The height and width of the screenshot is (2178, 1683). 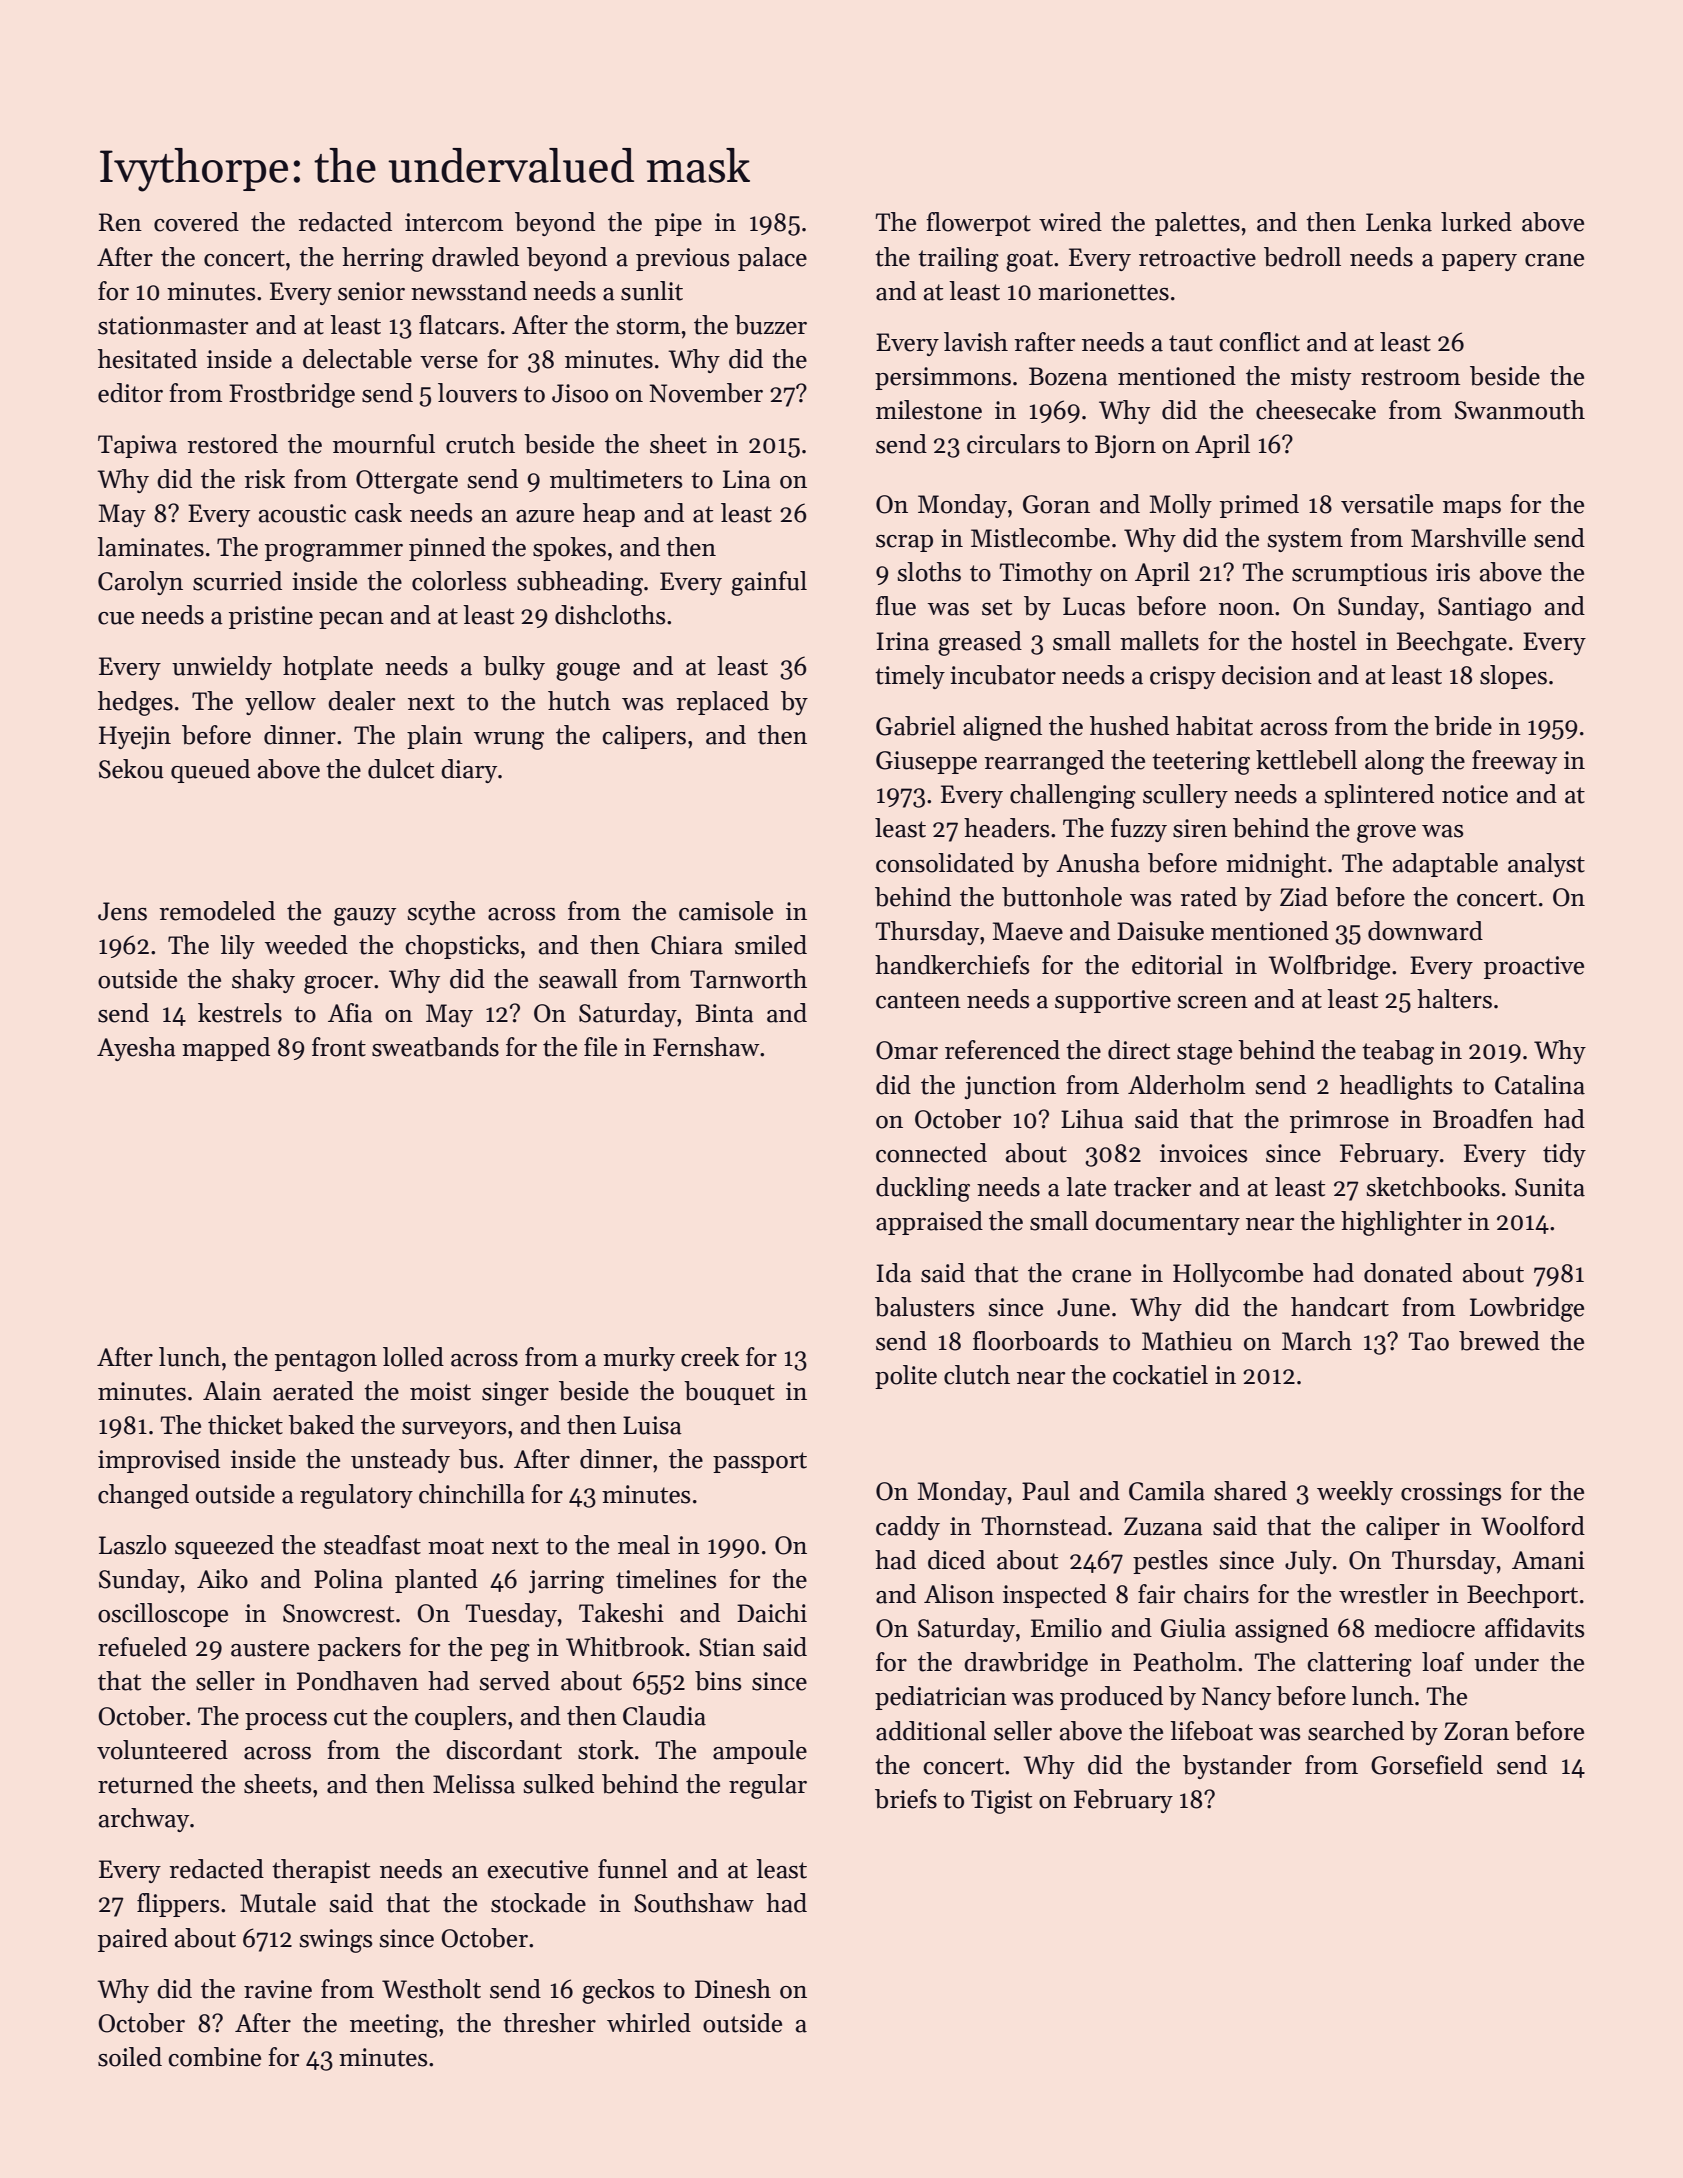 I want to click on Hyejin, so click(x=135, y=737).
